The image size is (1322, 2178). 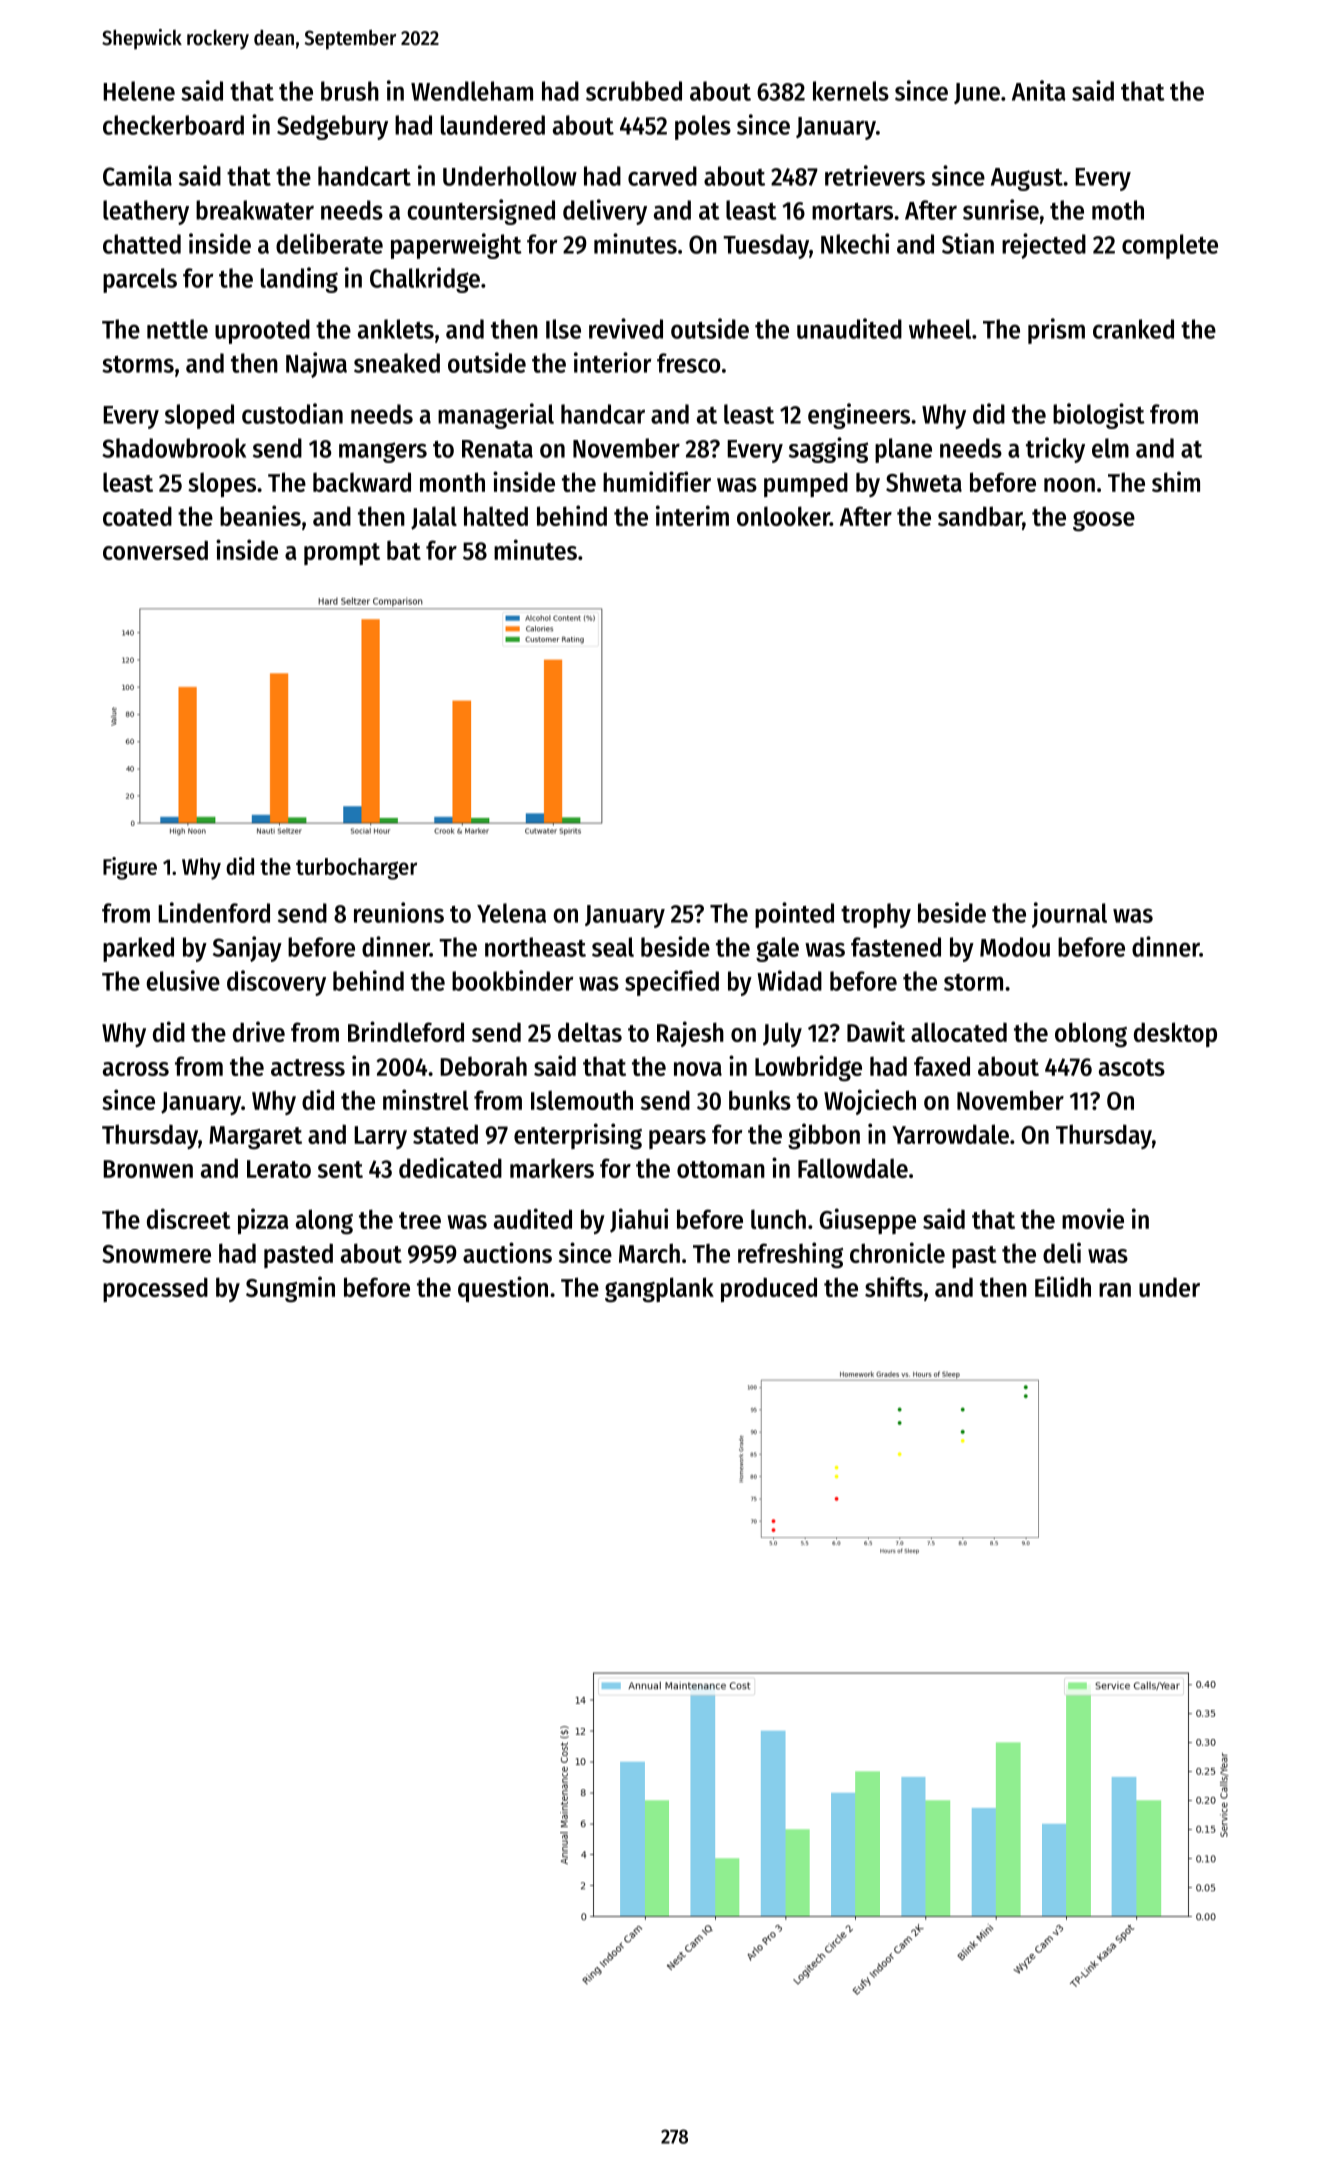 What do you see at coordinates (362, 482) in the screenshot?
I see `backward` at bounding box center [362, 482].
